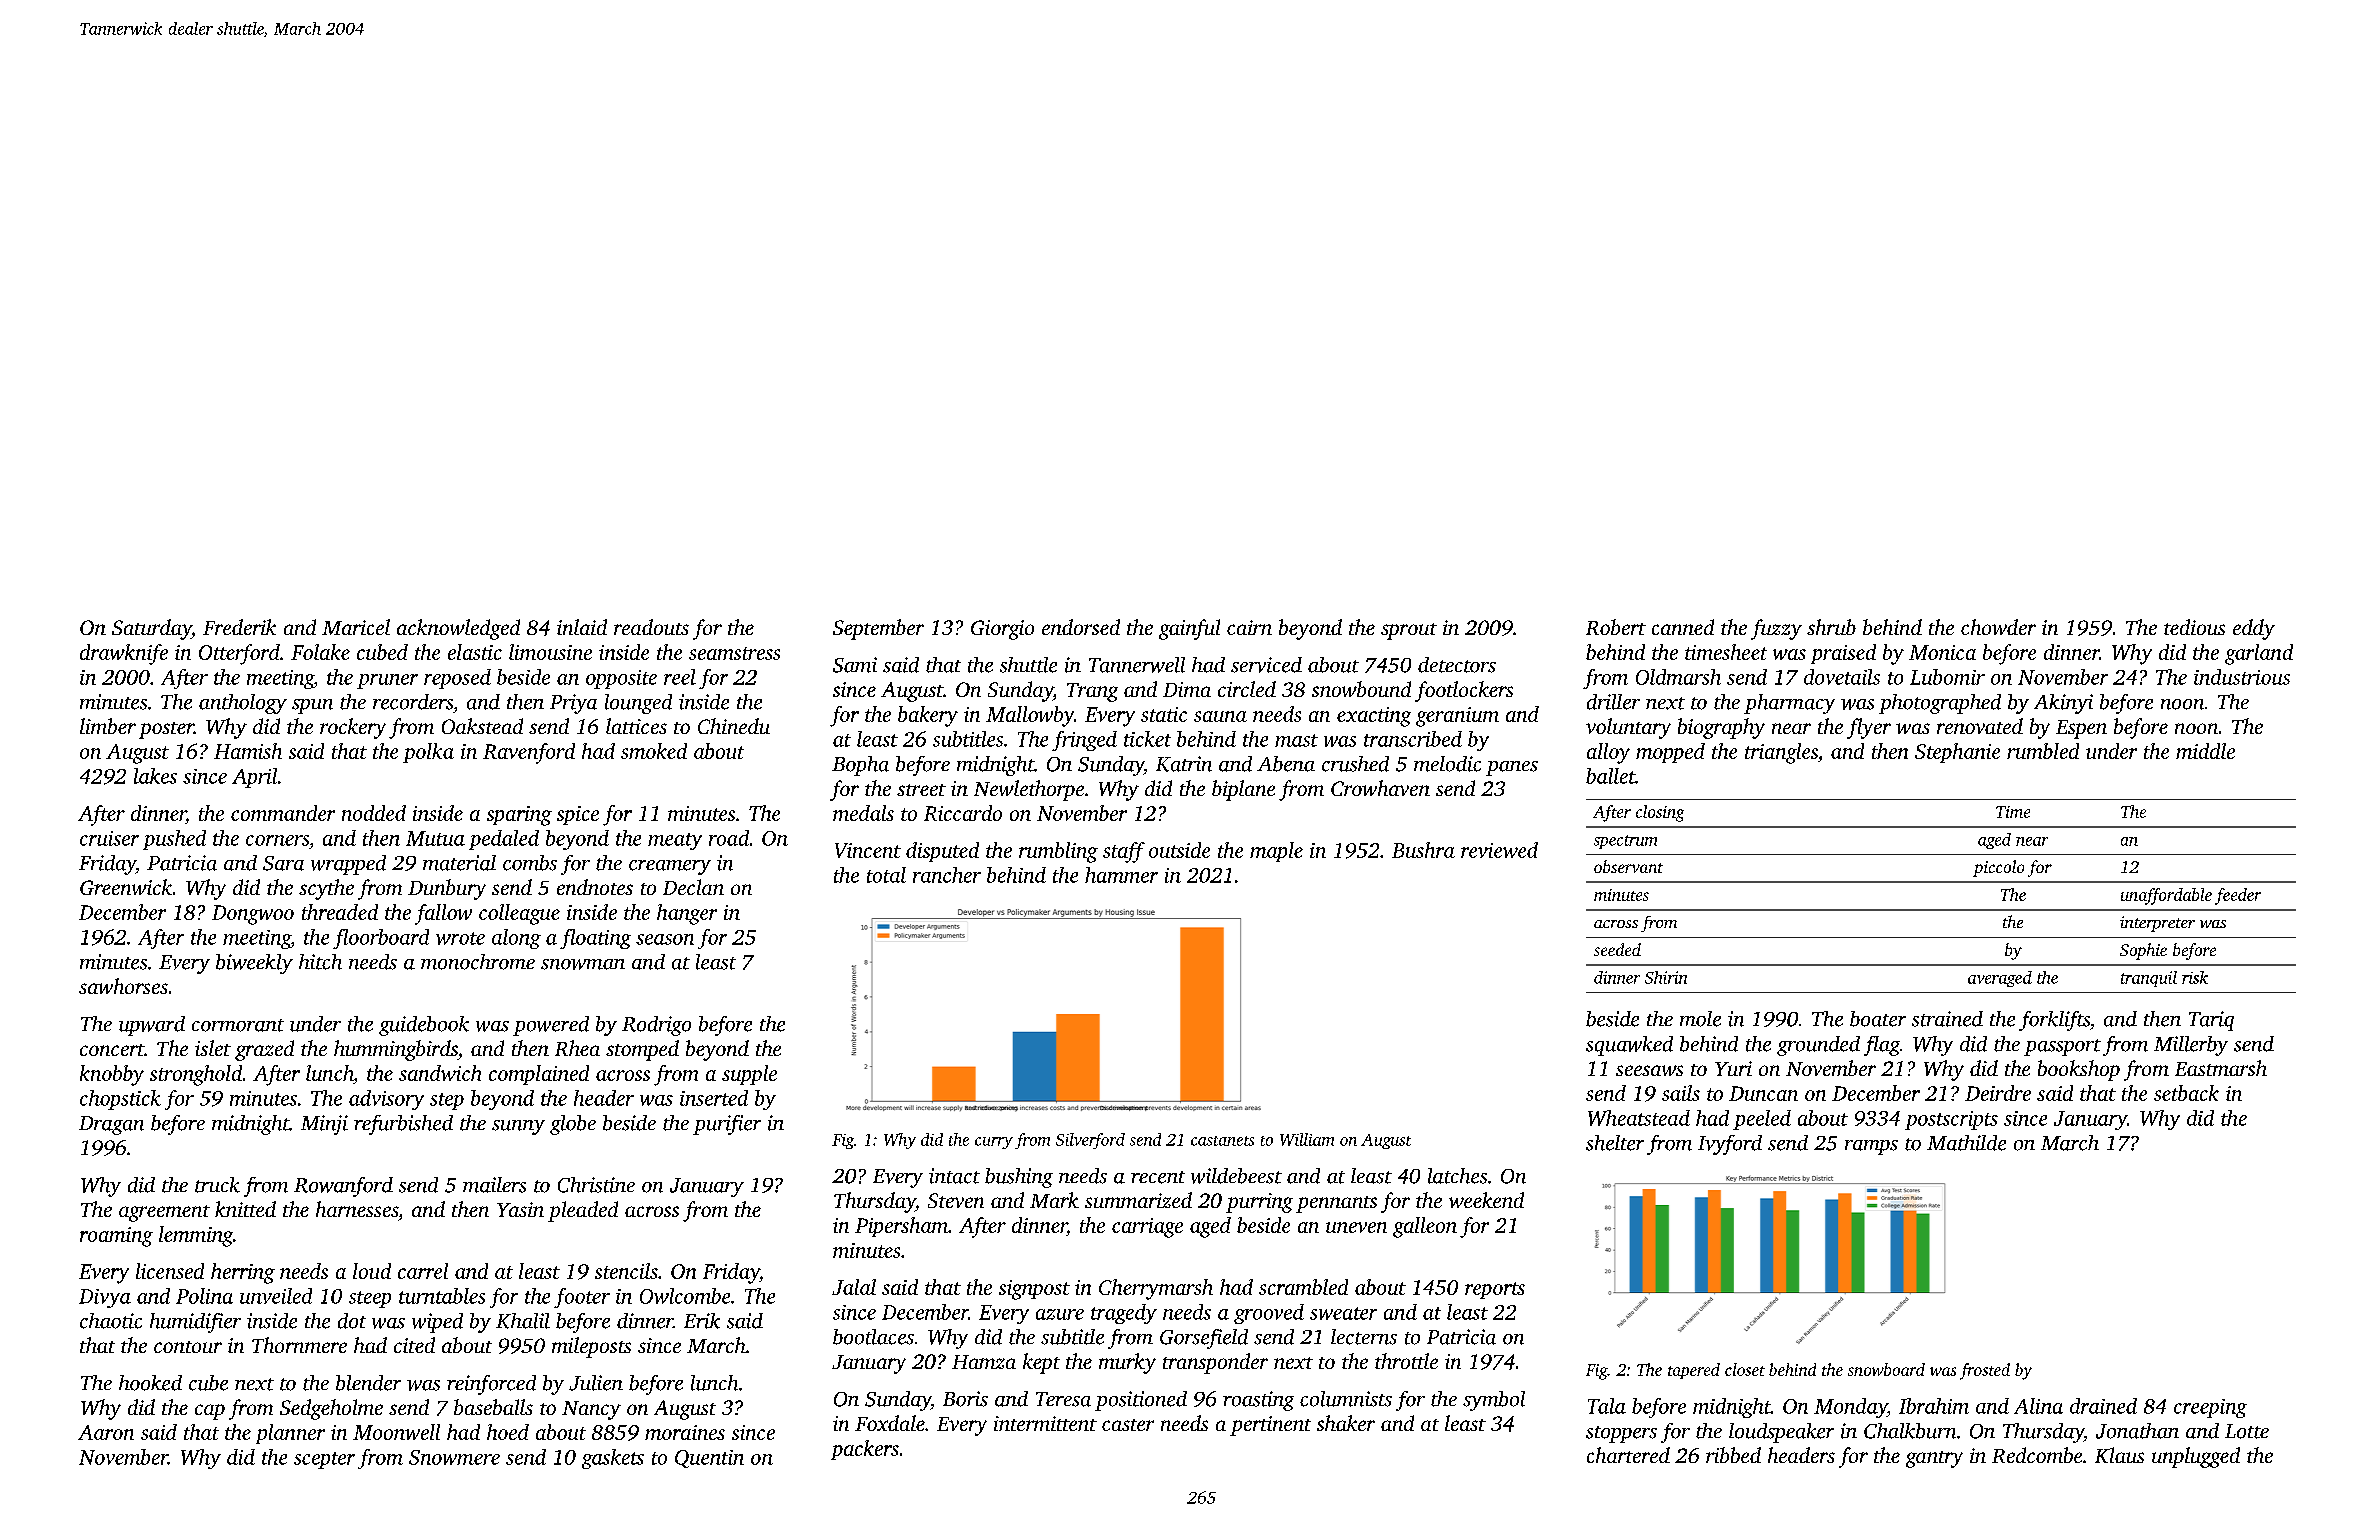 This image has width=2375, height=1537. I want to click on industrious, so click(2242, 677).
